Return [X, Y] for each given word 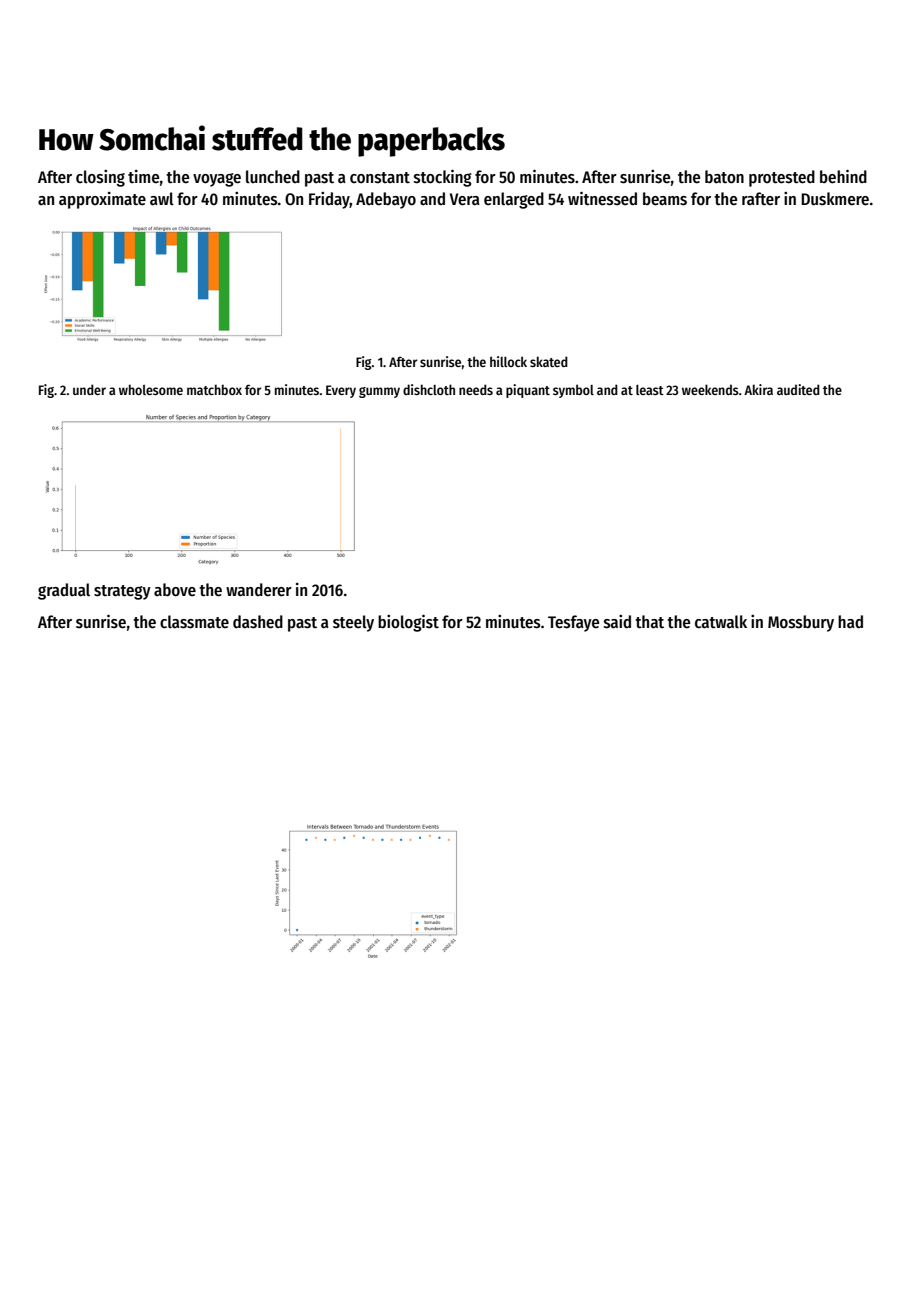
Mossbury [801, 623]
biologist [408, 623]
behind [843, 176]
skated [549, 361]
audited [798, 389]
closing [100, 178]
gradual [64, 591]
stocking [443, 178]
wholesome [151, 389]
